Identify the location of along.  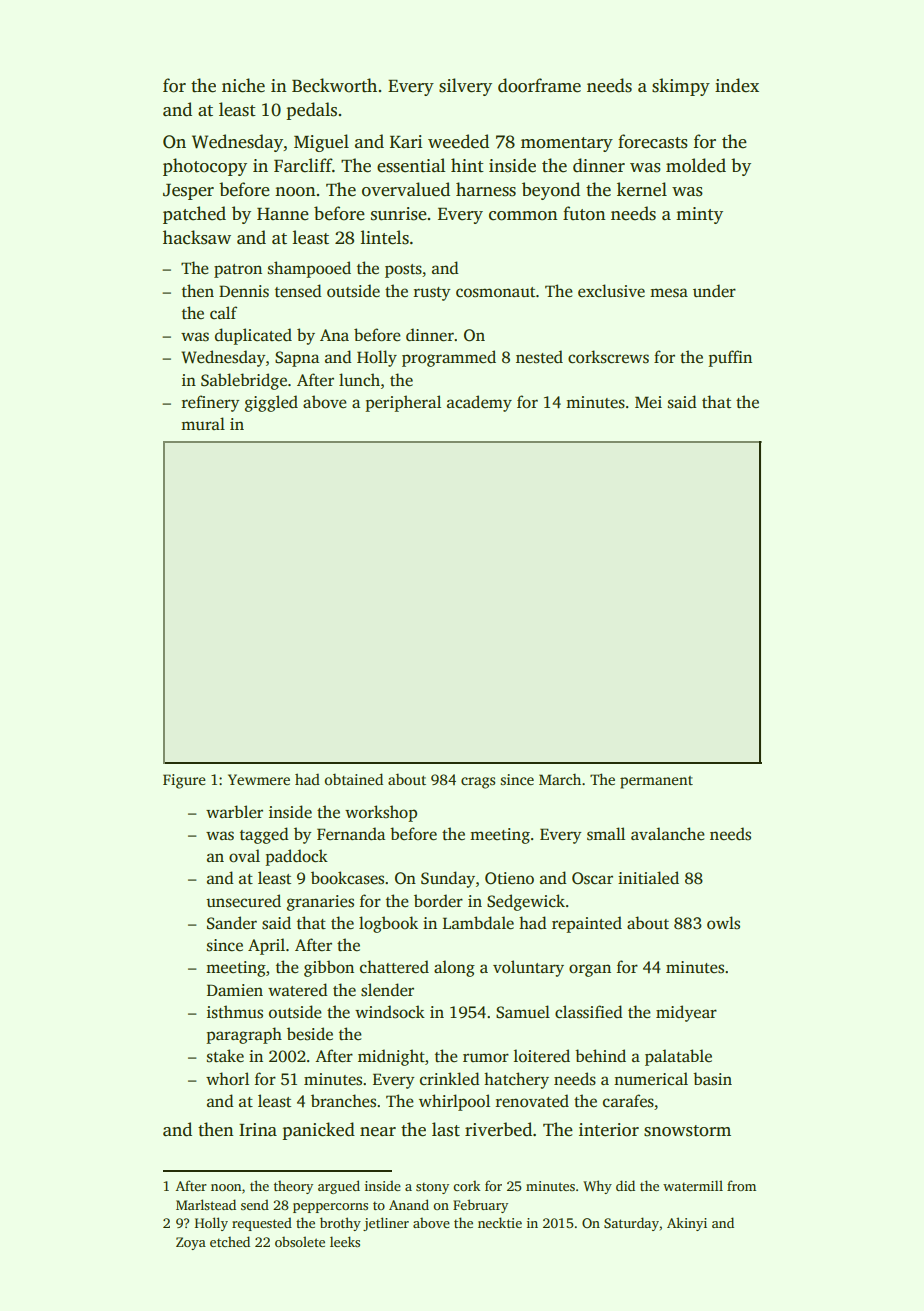
(454, 968).
